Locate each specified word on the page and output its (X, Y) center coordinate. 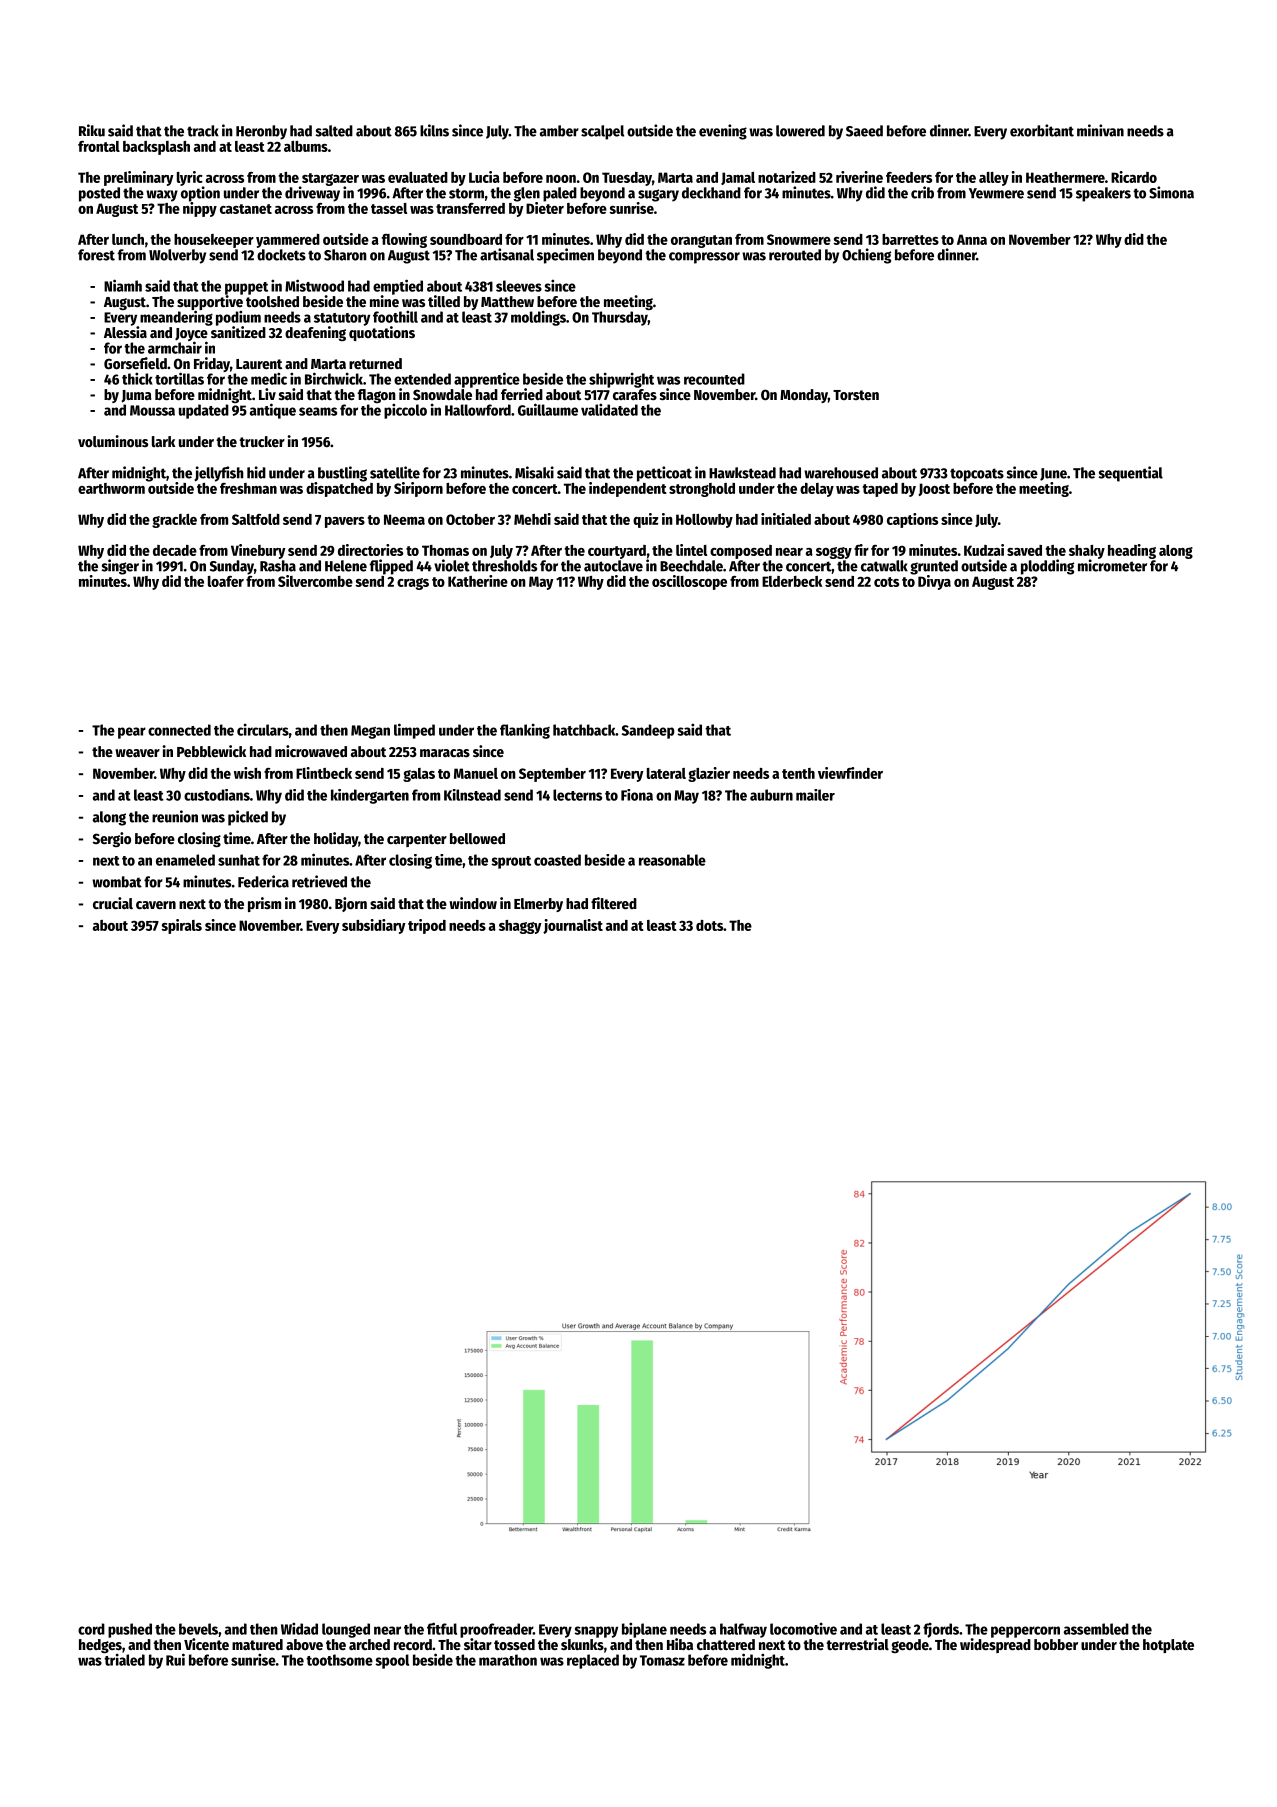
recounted (714, 379)
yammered (288, 241)
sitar (478, 1644)
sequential (1131, 474)
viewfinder (850, 773)
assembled (1096, 1629)
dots (709, 925)
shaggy (520, 927)
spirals (182, 926)
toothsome (339, 1660)
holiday (336, 839)
